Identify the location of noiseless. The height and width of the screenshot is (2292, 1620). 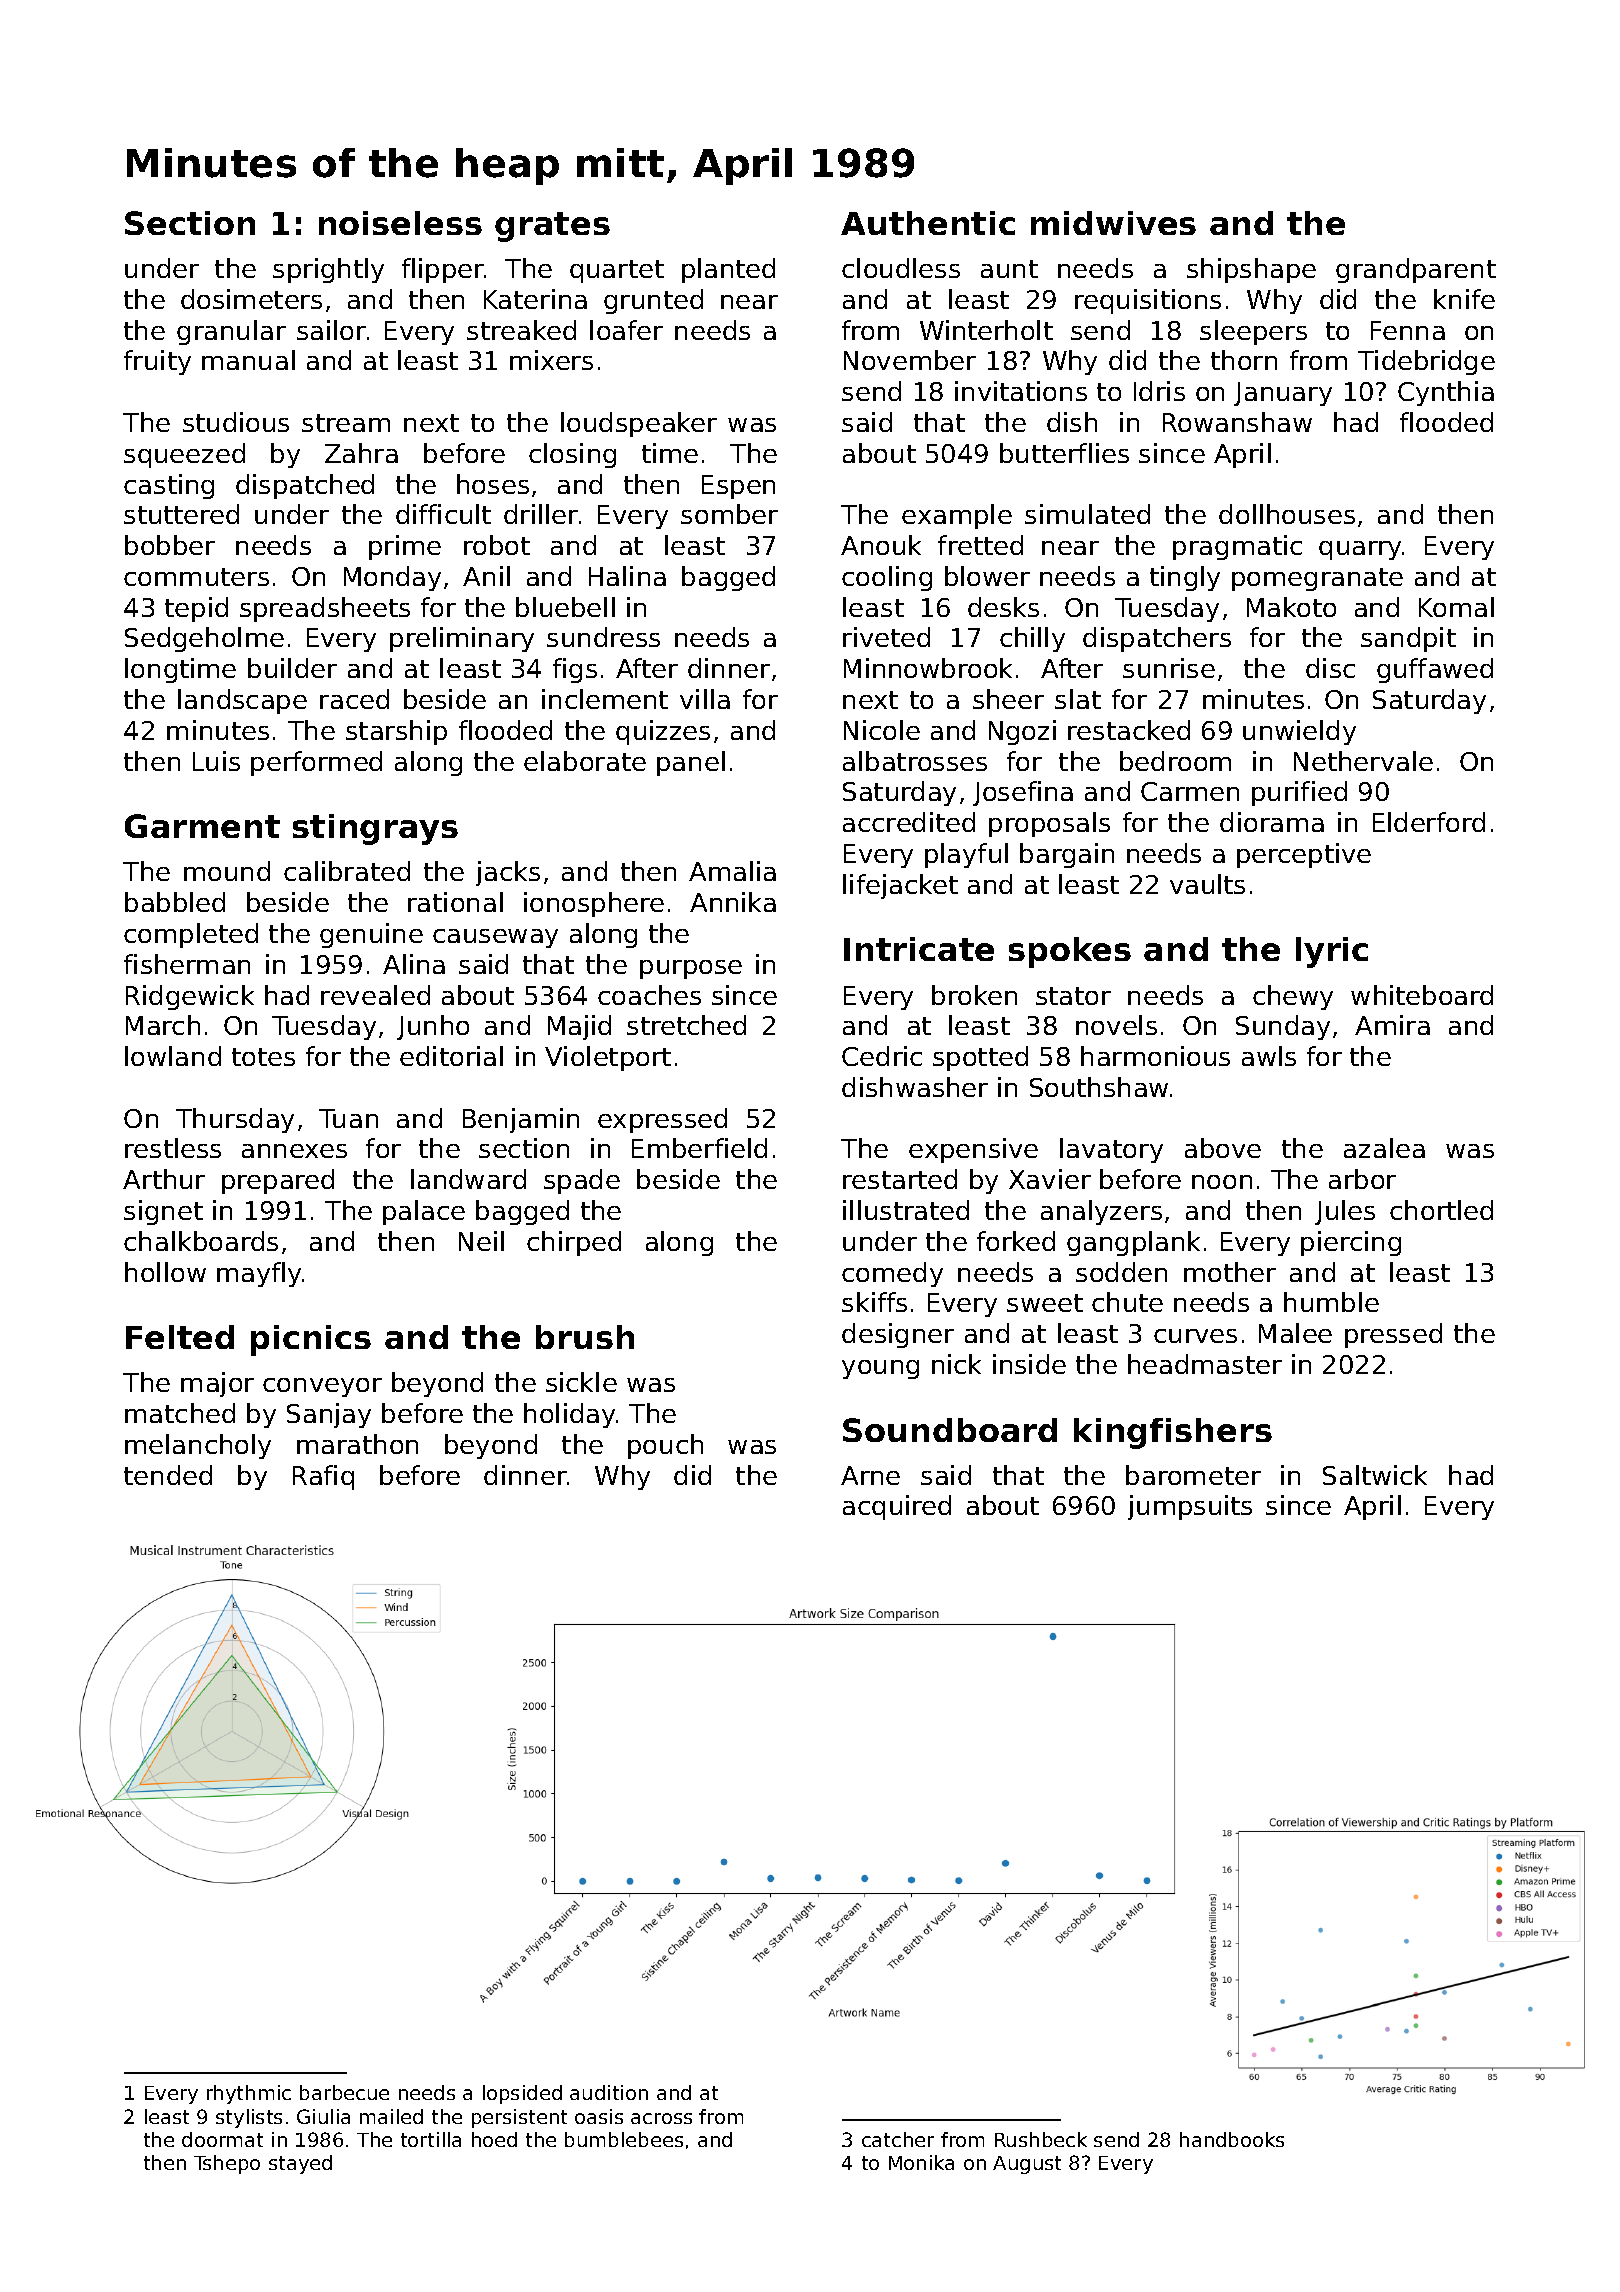
(400, 223).
